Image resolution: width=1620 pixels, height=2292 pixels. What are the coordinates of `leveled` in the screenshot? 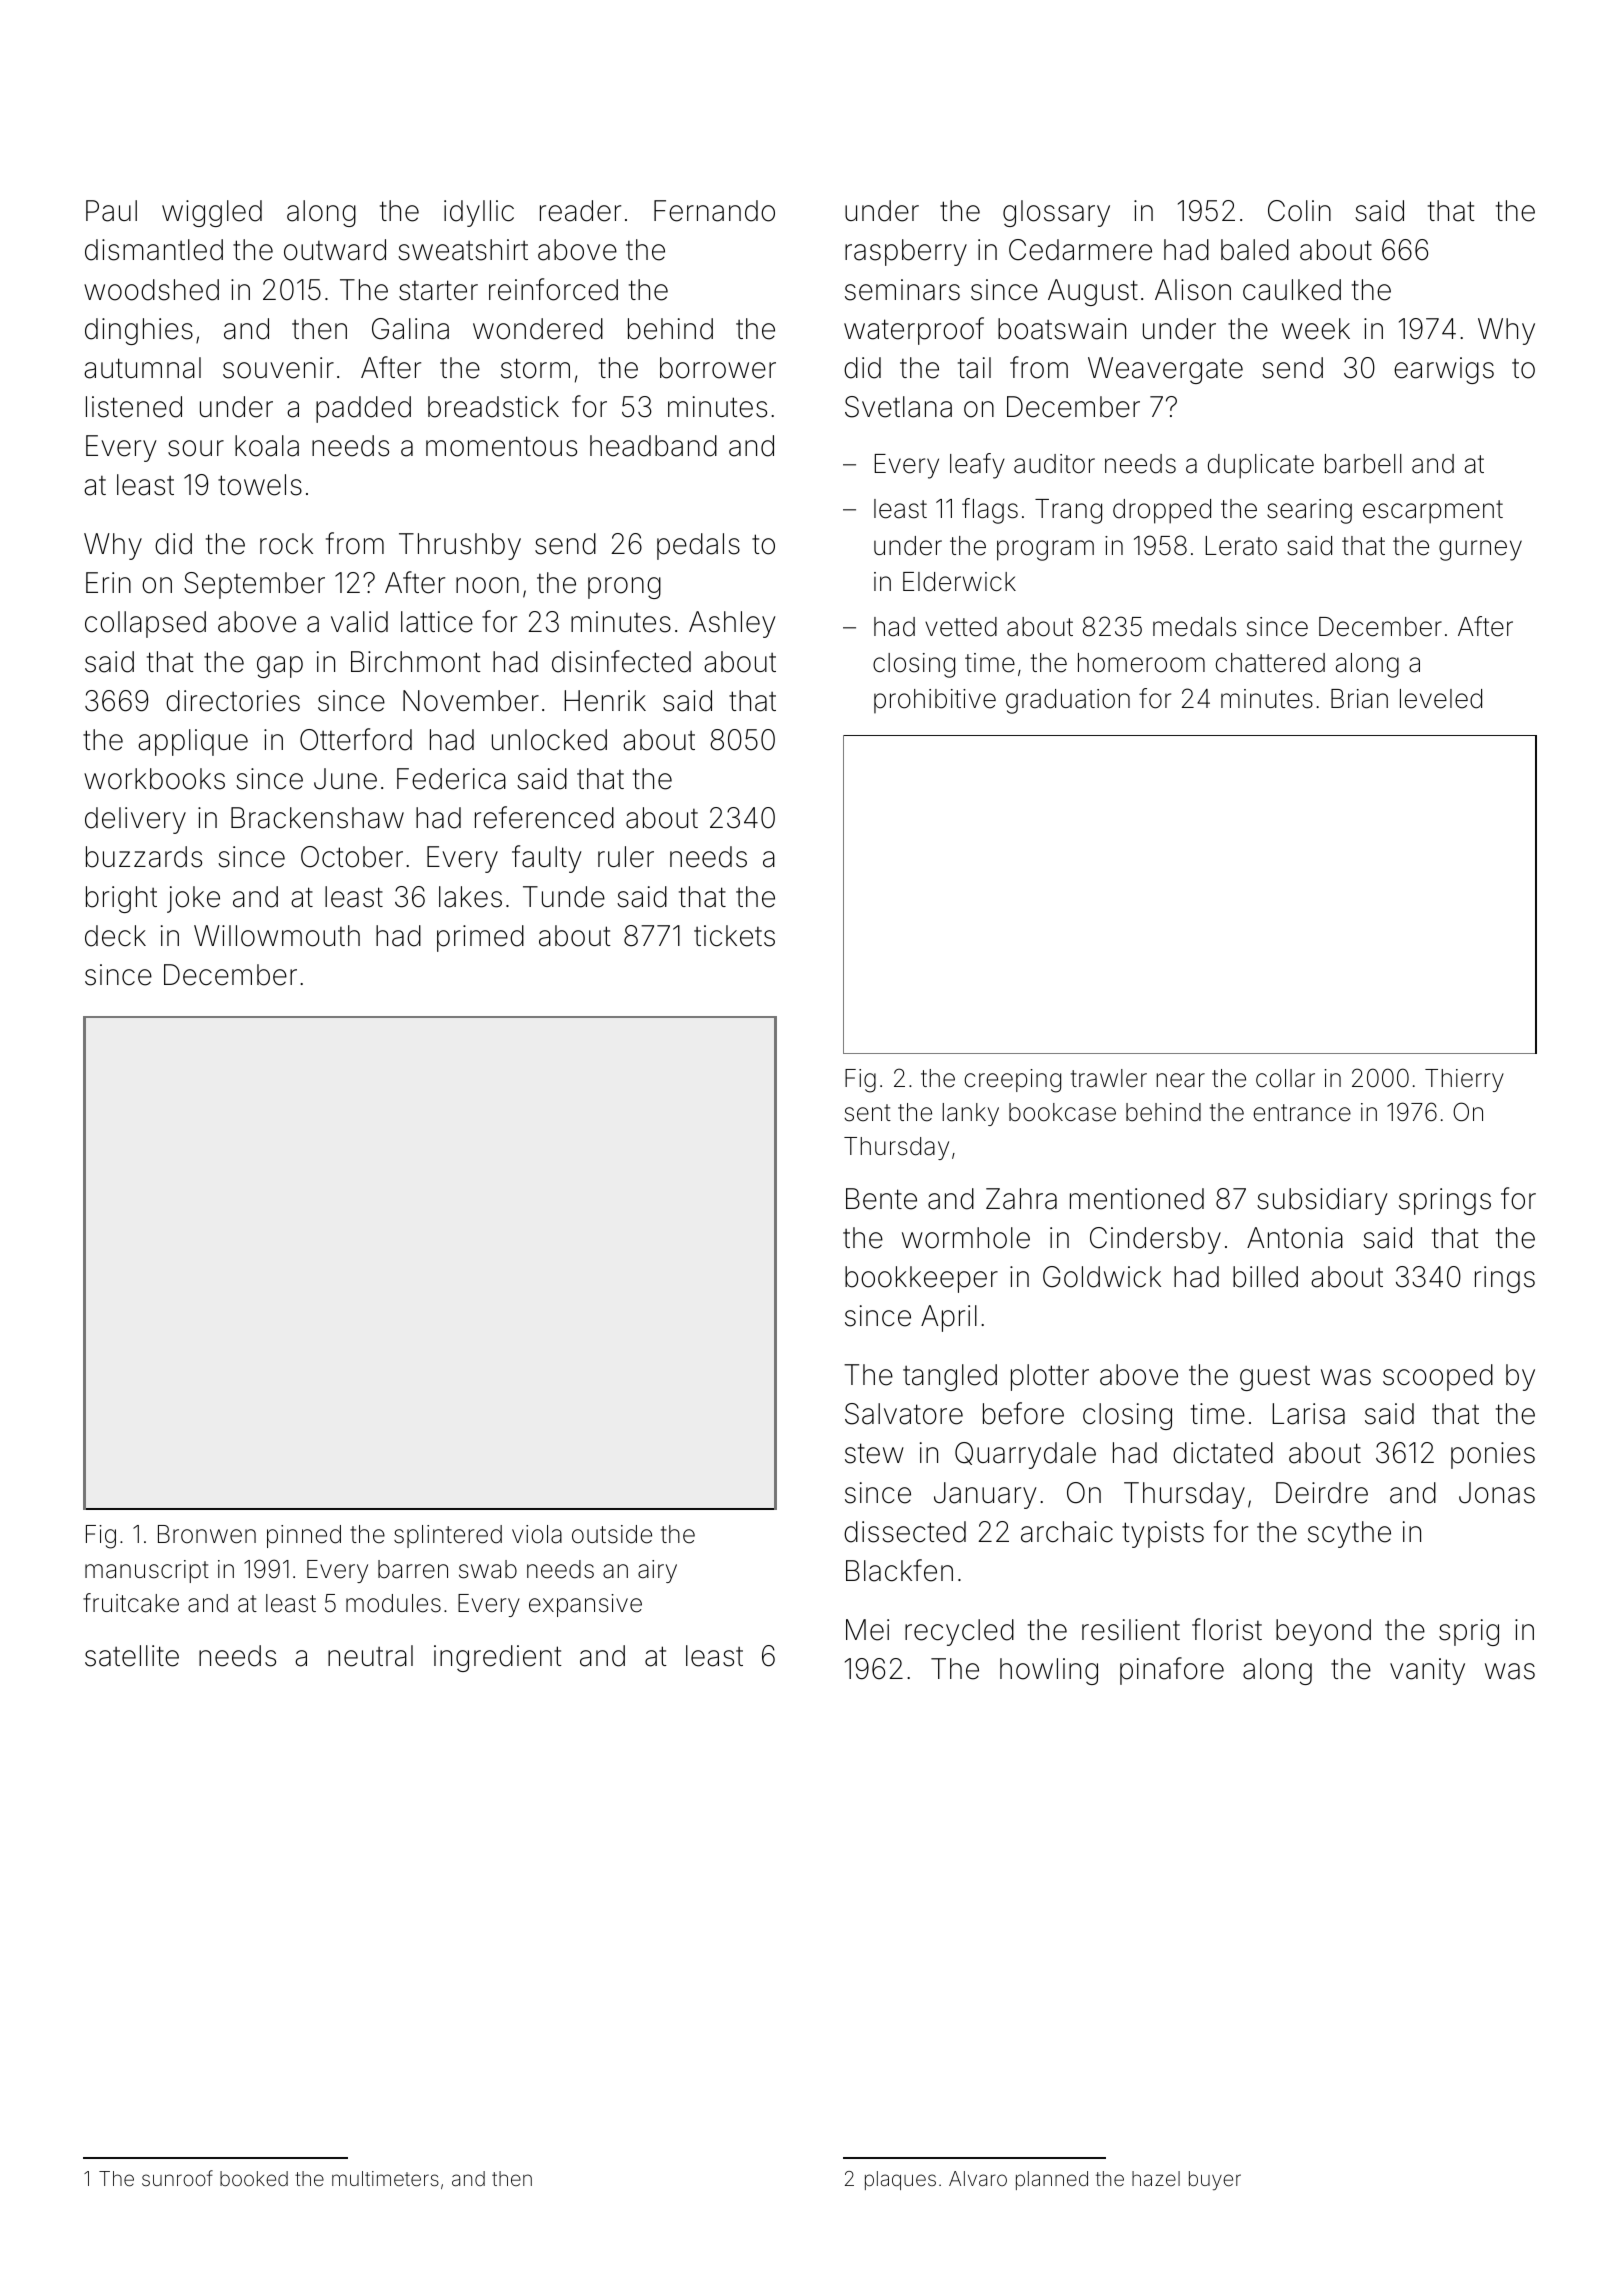 It's located at (1441, 699).
